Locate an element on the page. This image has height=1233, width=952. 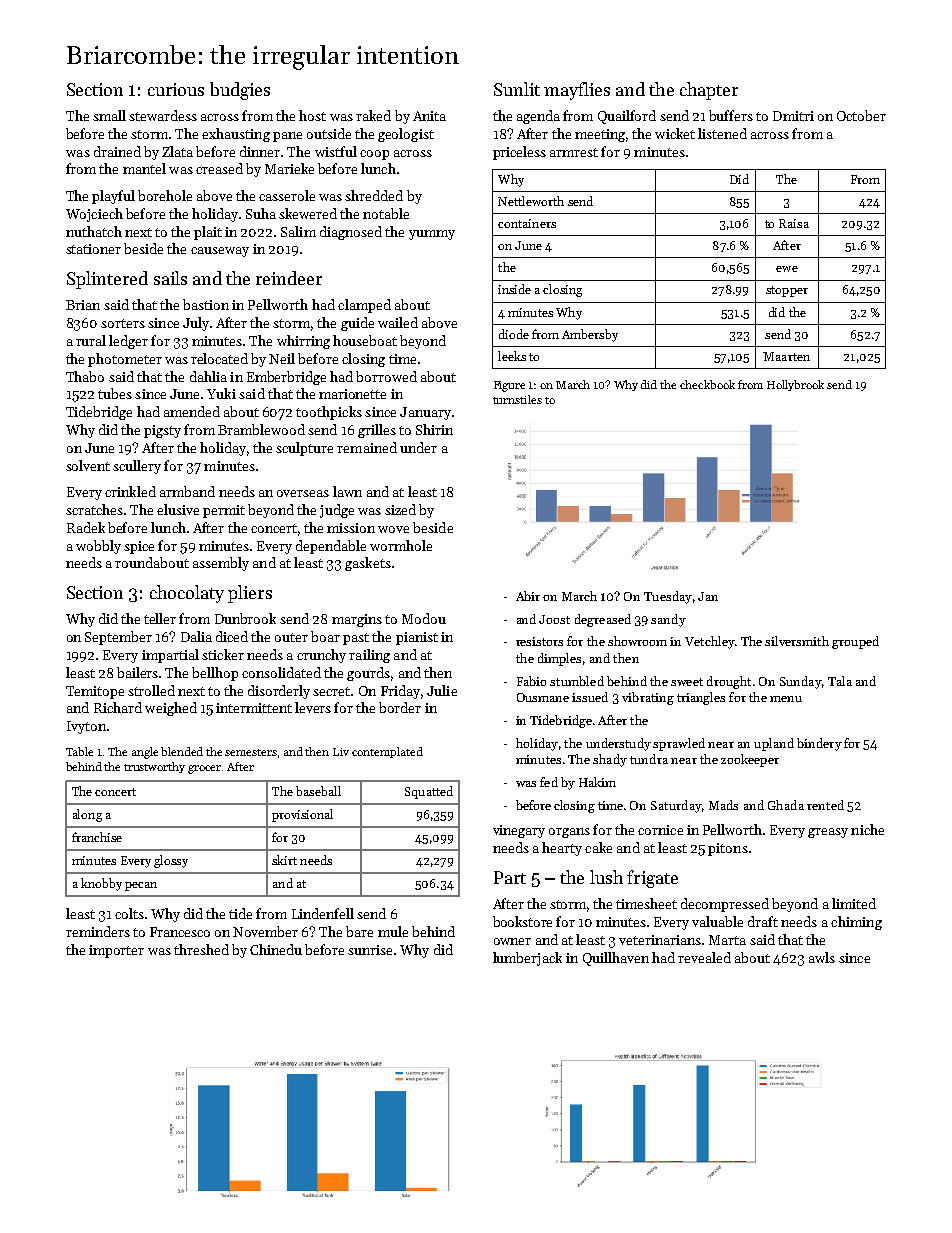
franchise is located at coordinates (97, 837).
